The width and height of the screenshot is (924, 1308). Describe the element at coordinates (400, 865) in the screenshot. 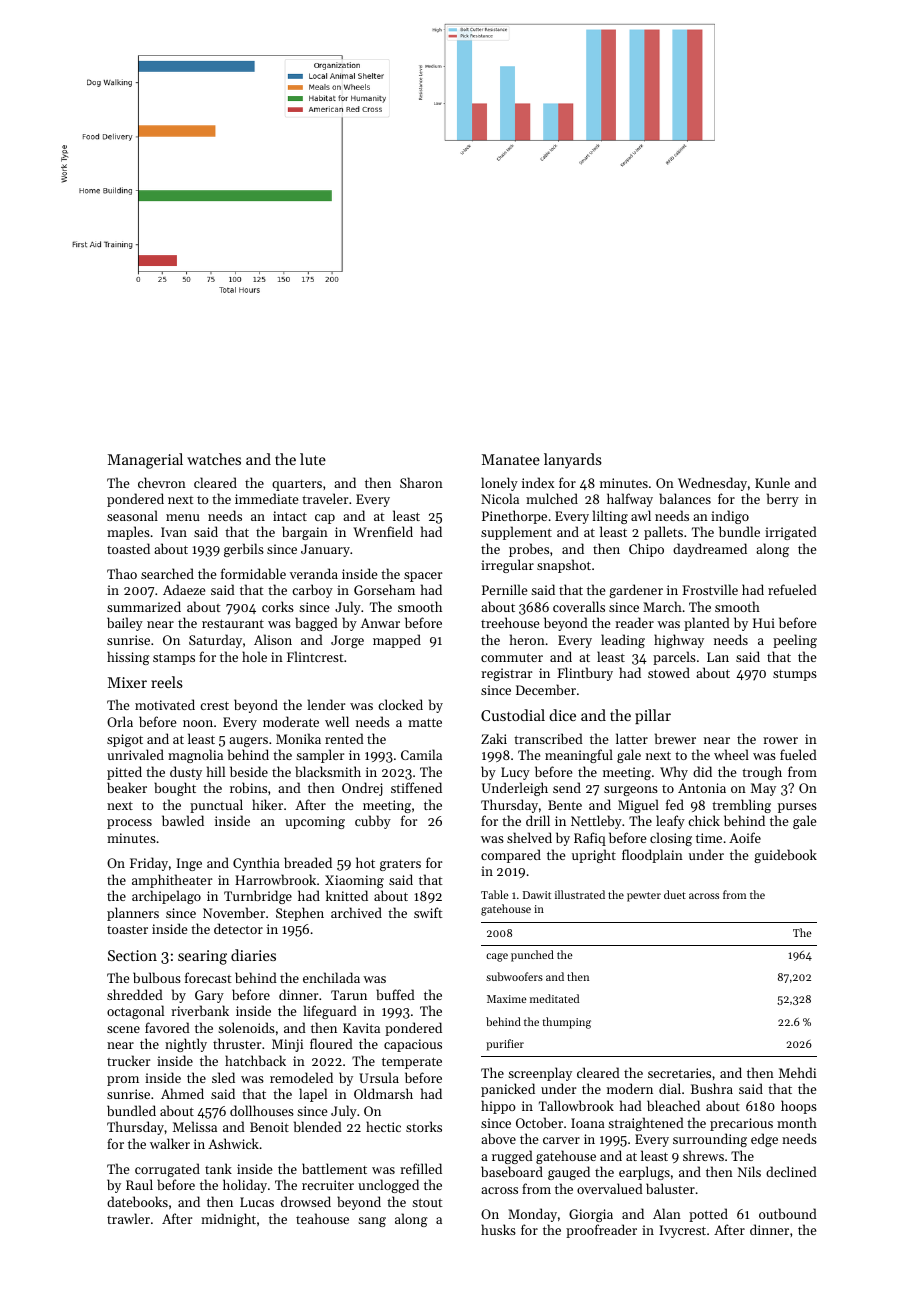

I see `graters` at that location.
